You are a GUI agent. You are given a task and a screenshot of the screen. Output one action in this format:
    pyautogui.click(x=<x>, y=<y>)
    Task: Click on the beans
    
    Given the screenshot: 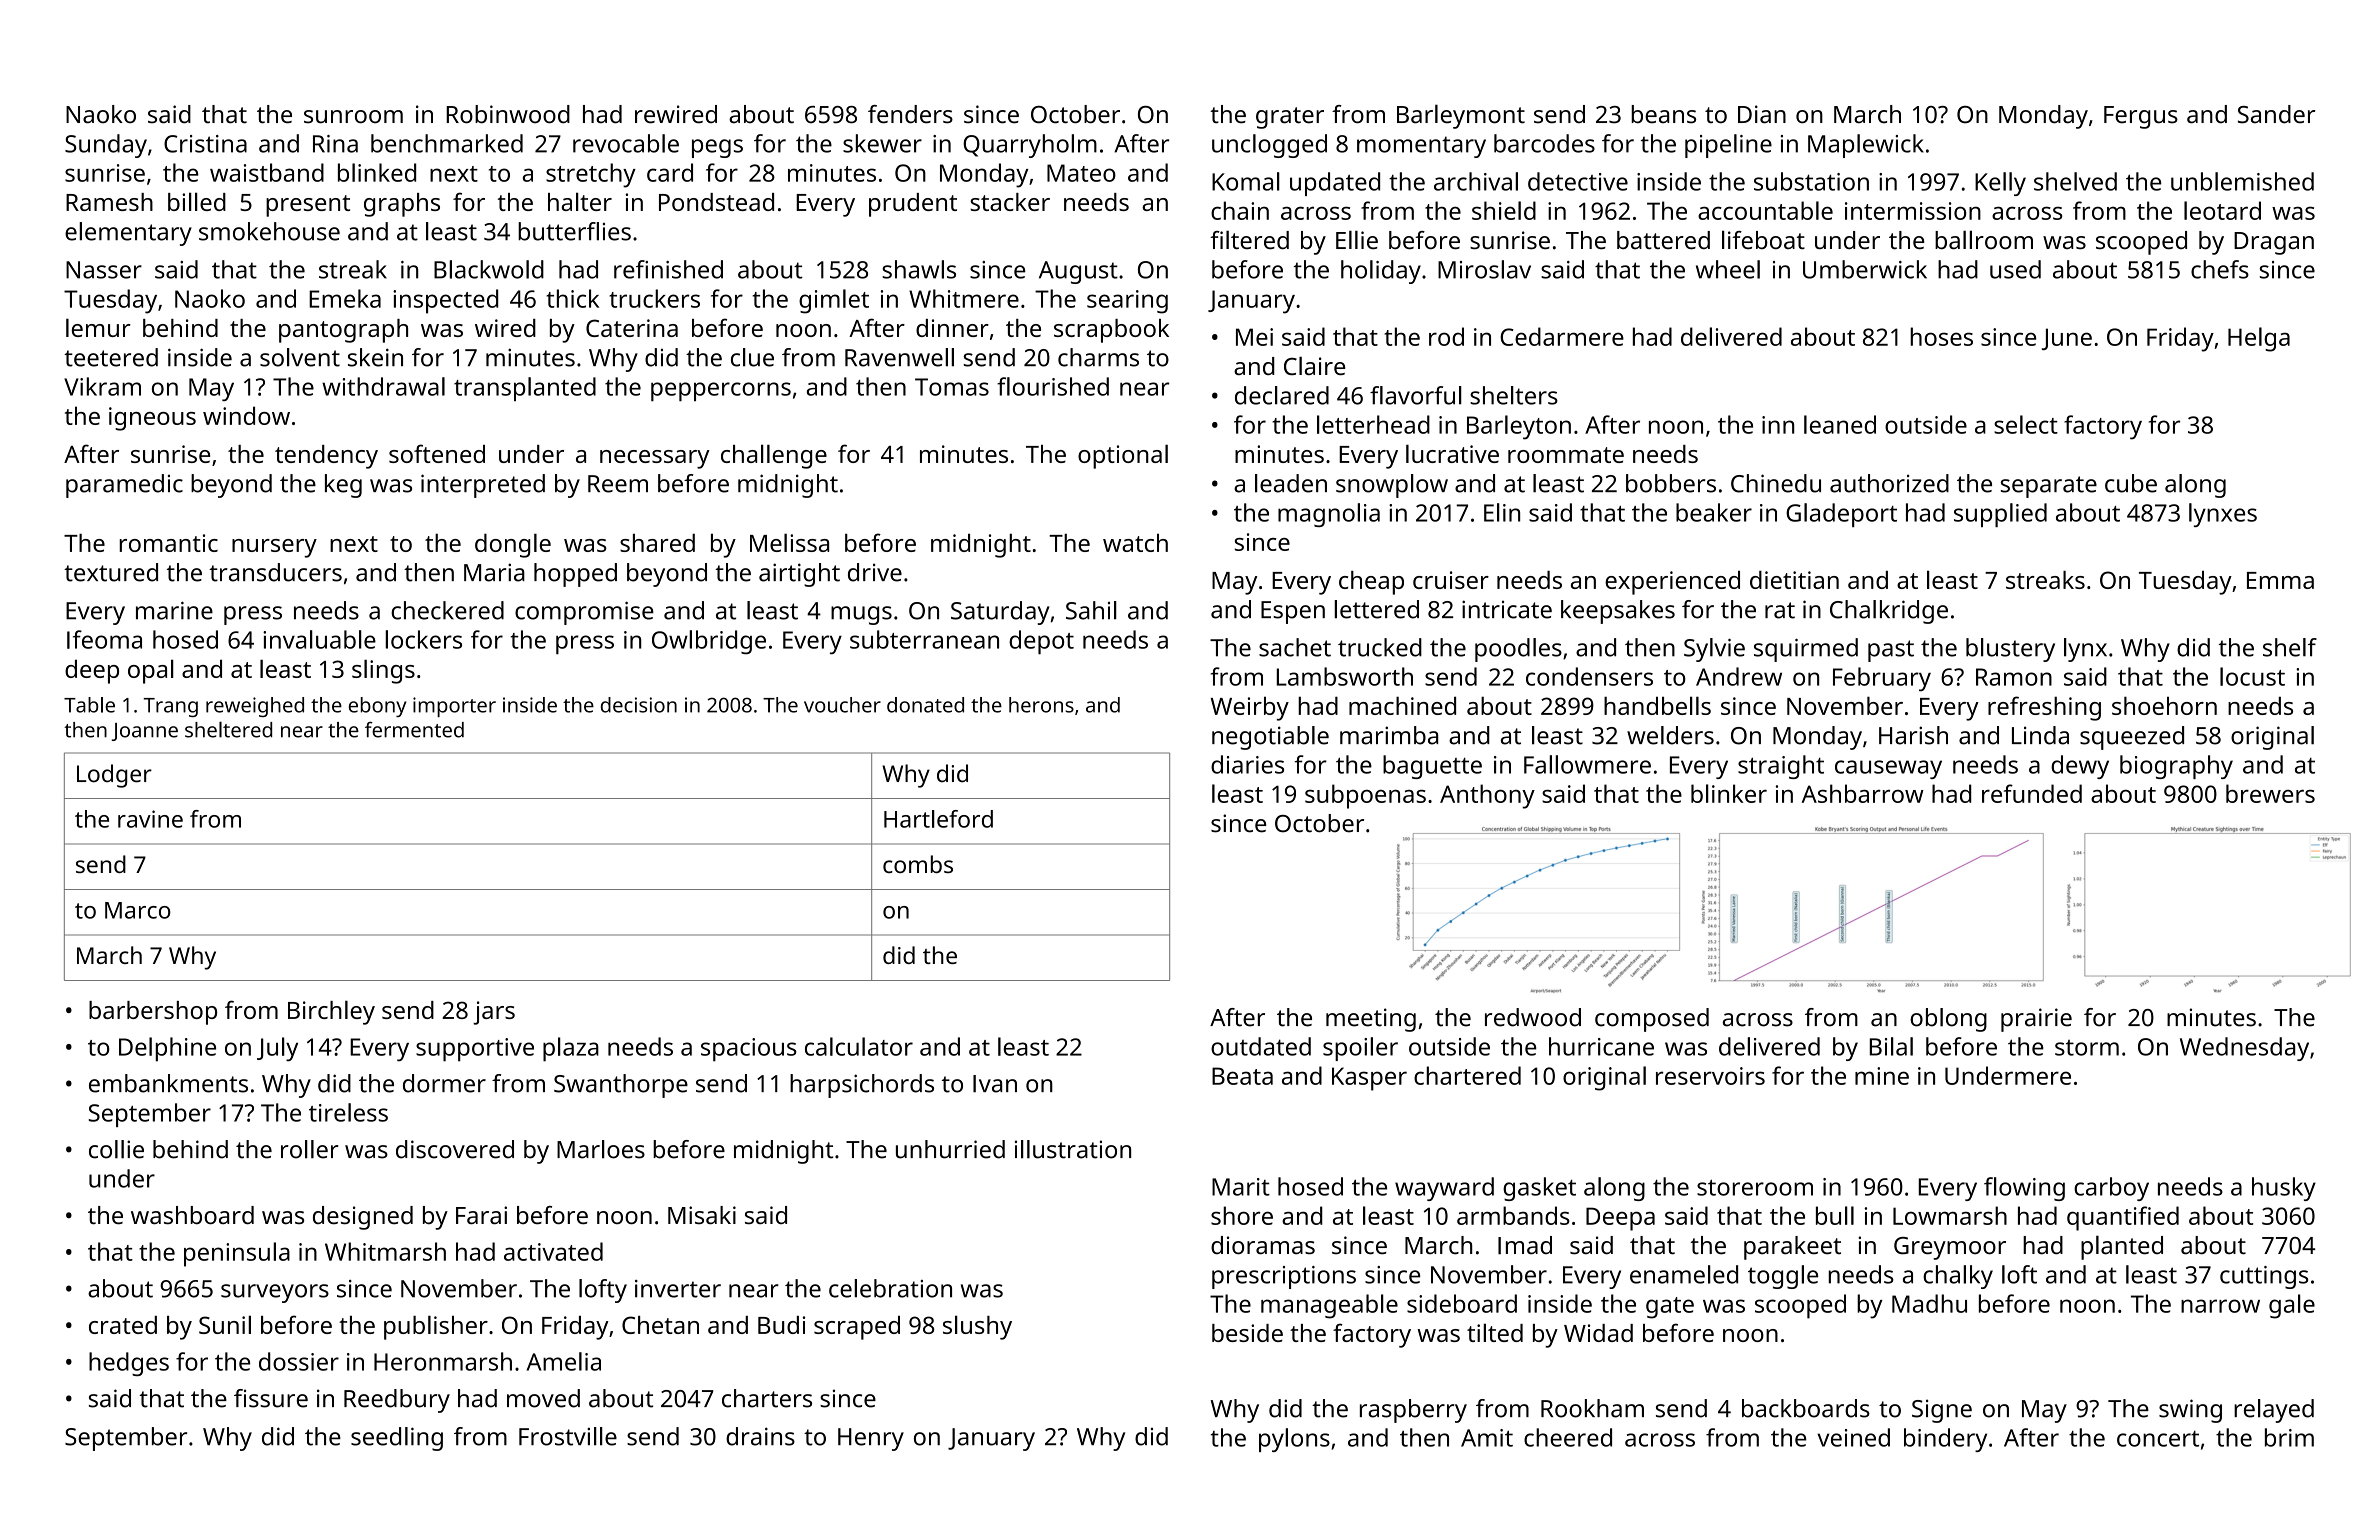 What is the action you would take?
    pyautogui.click(x=1663, y=114)
